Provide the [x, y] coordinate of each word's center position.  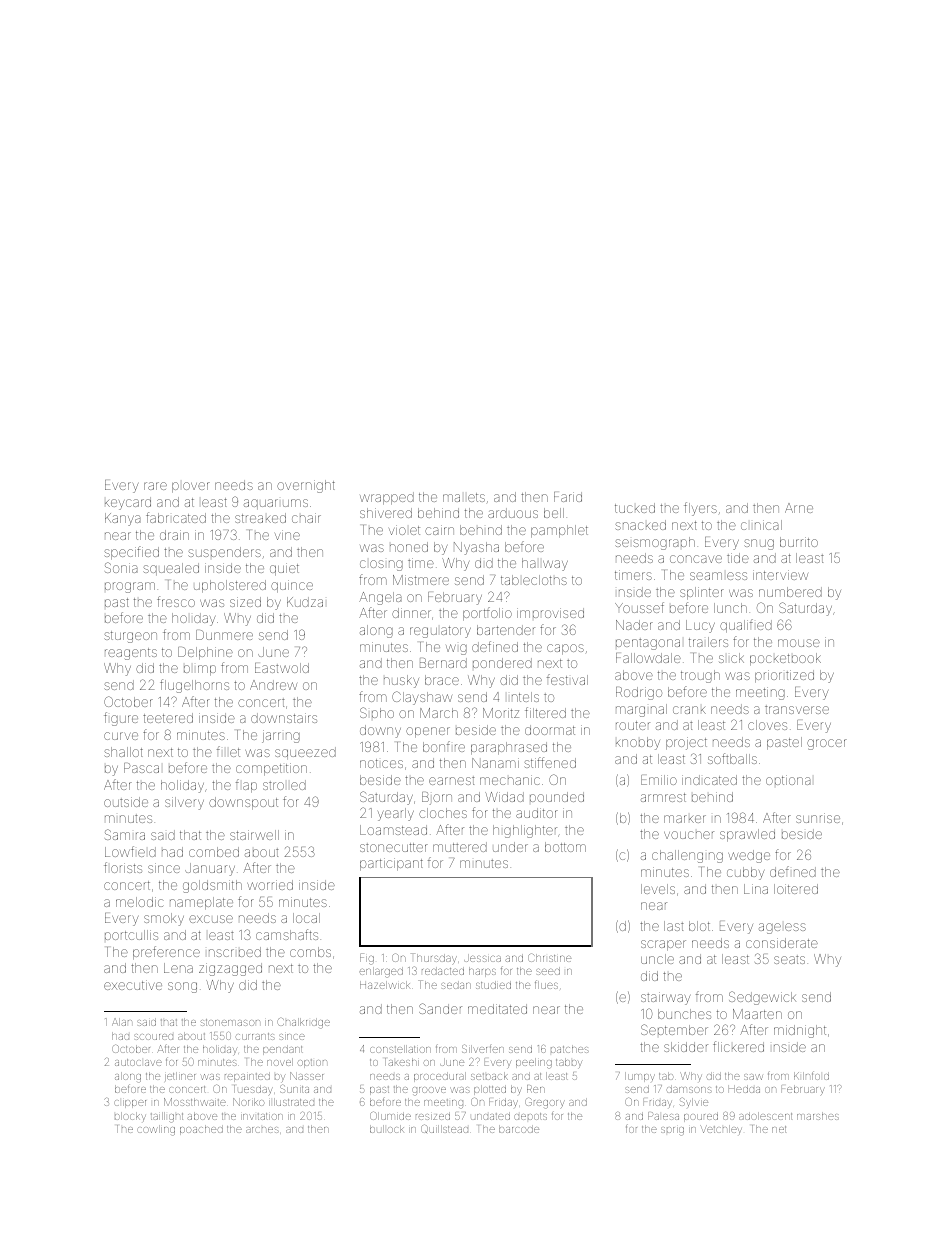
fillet [228, 751]
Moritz [501, 713]
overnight [306, 486]
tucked [635, 508]
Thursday [434, 959]
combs [310, 952]
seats [789, 959]
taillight [167, 1117]
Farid [568, 497]
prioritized [784, 676]
